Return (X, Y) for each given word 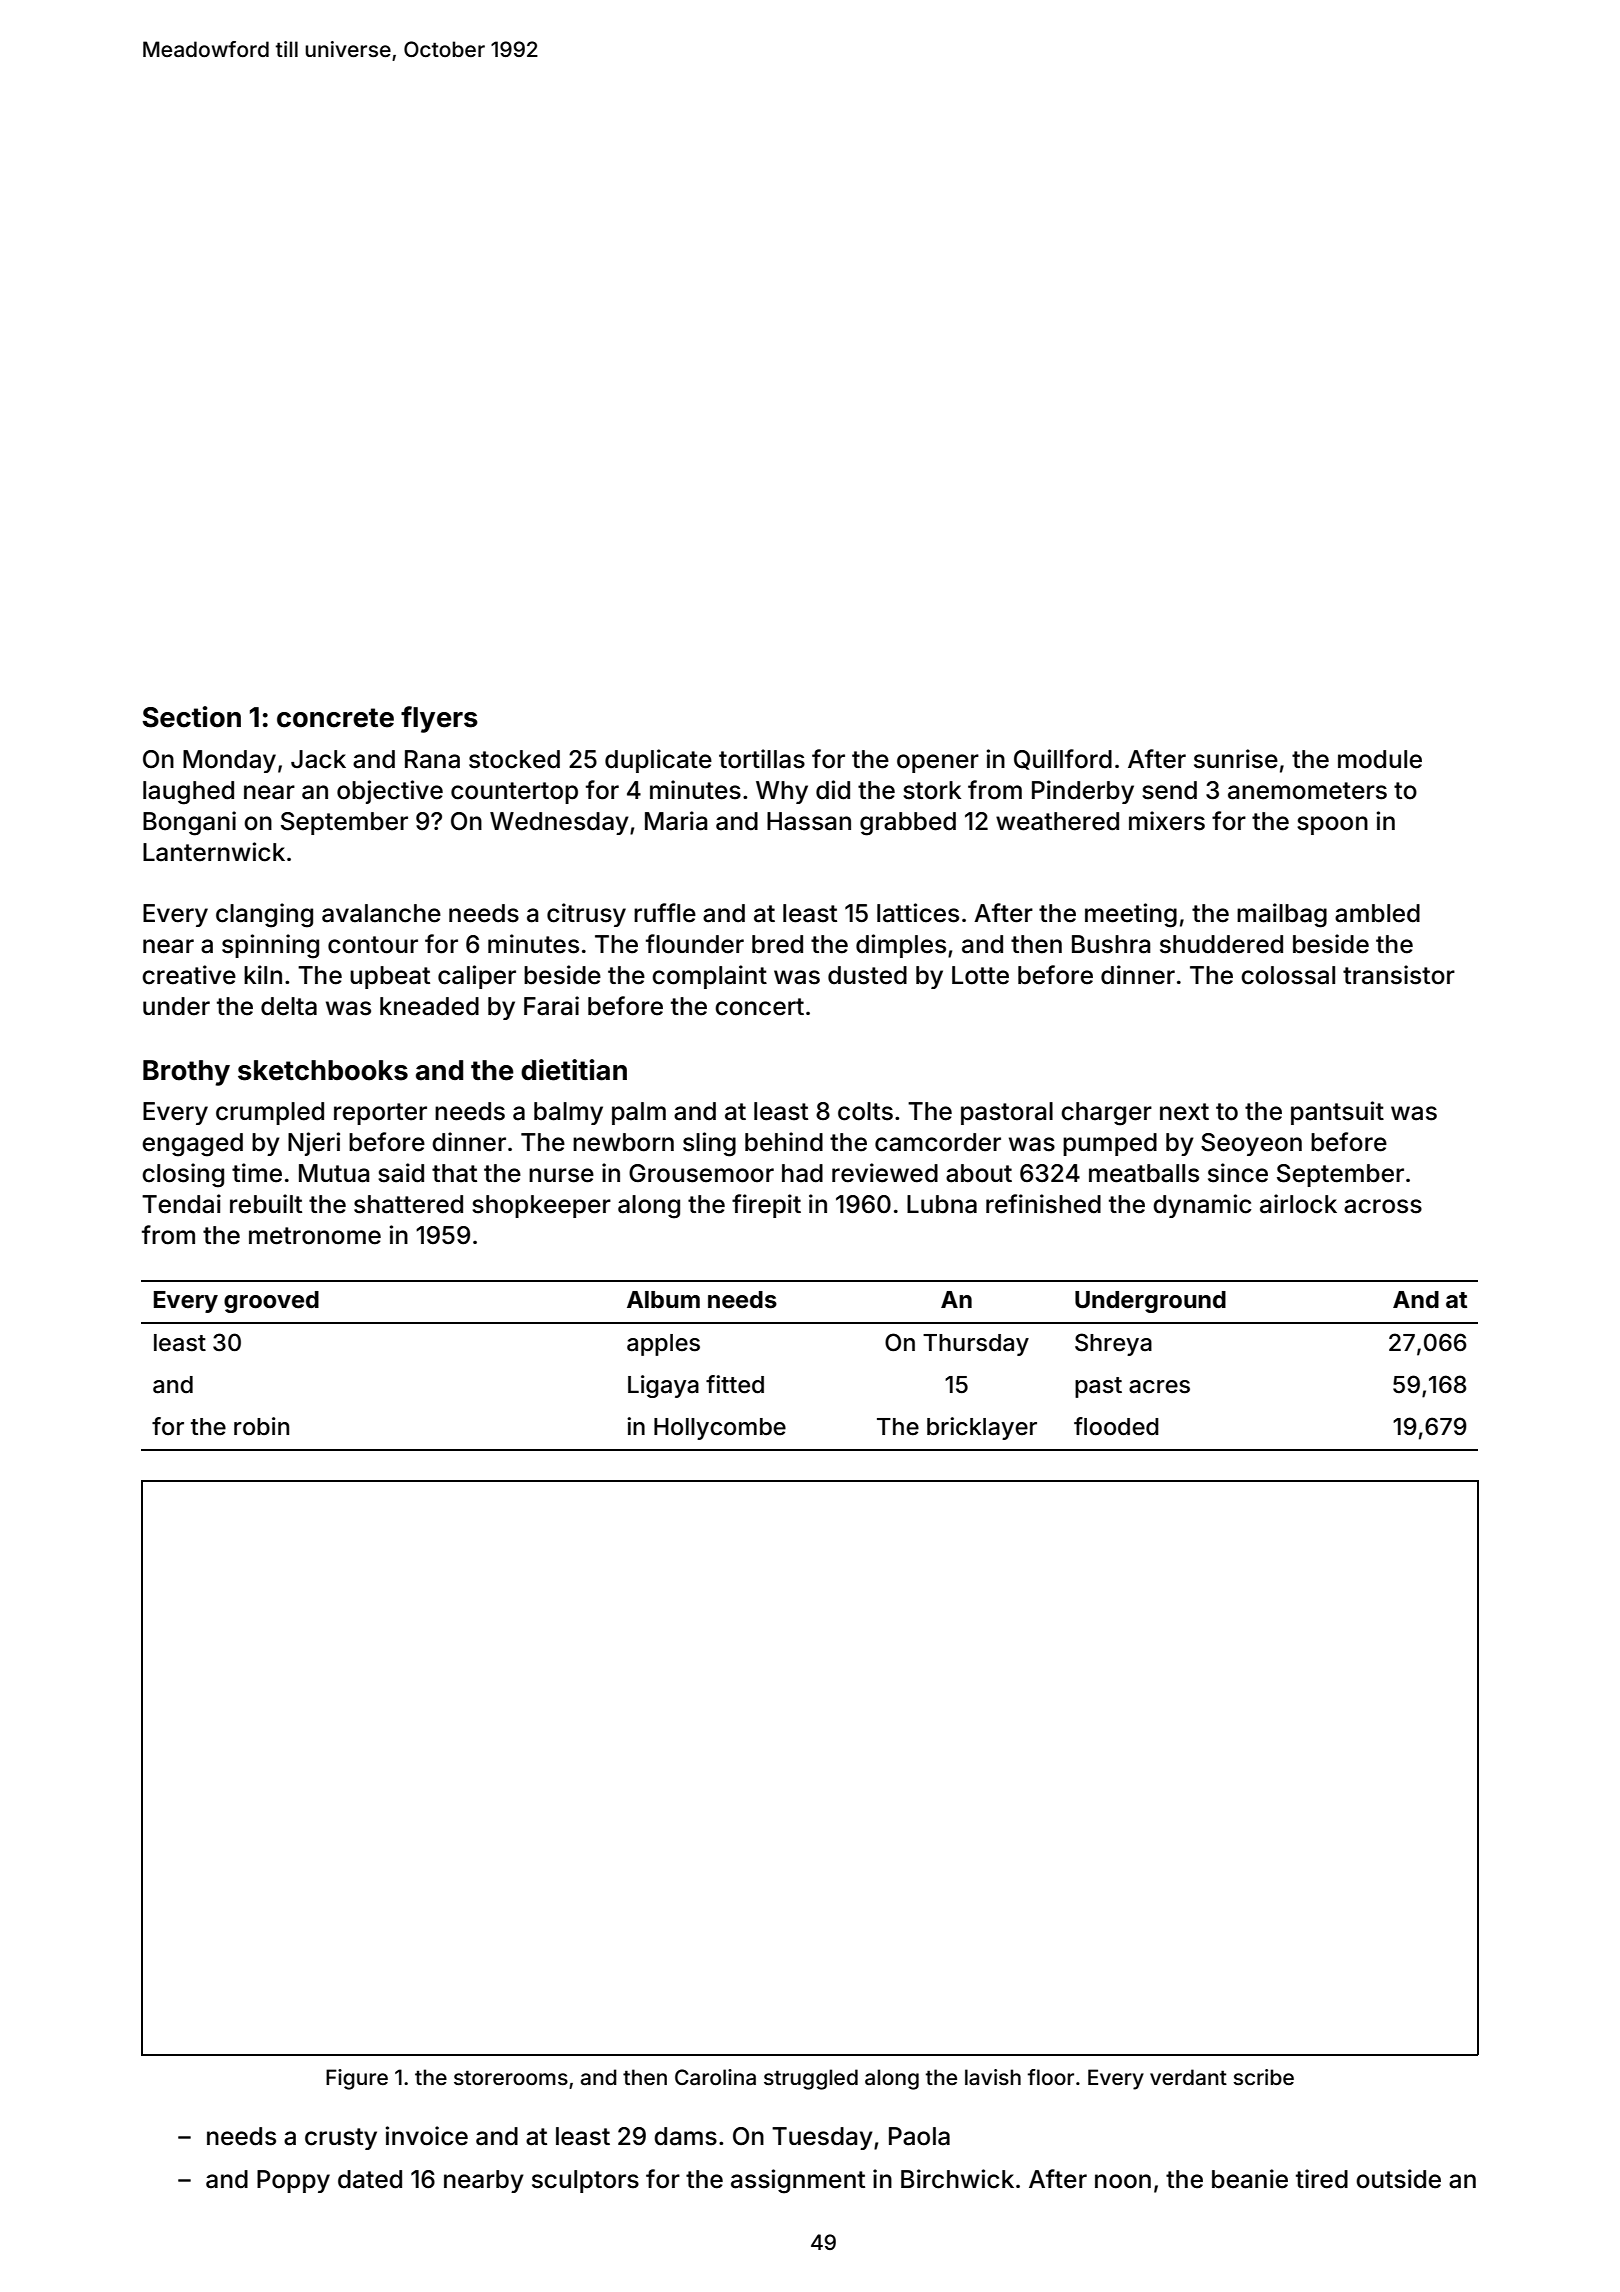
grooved (271, 1302)
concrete (335, 718)
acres (1159, 1387)
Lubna (942, 1204)
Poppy (293, 2181)
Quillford (1063, 759)
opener (938, 763)
